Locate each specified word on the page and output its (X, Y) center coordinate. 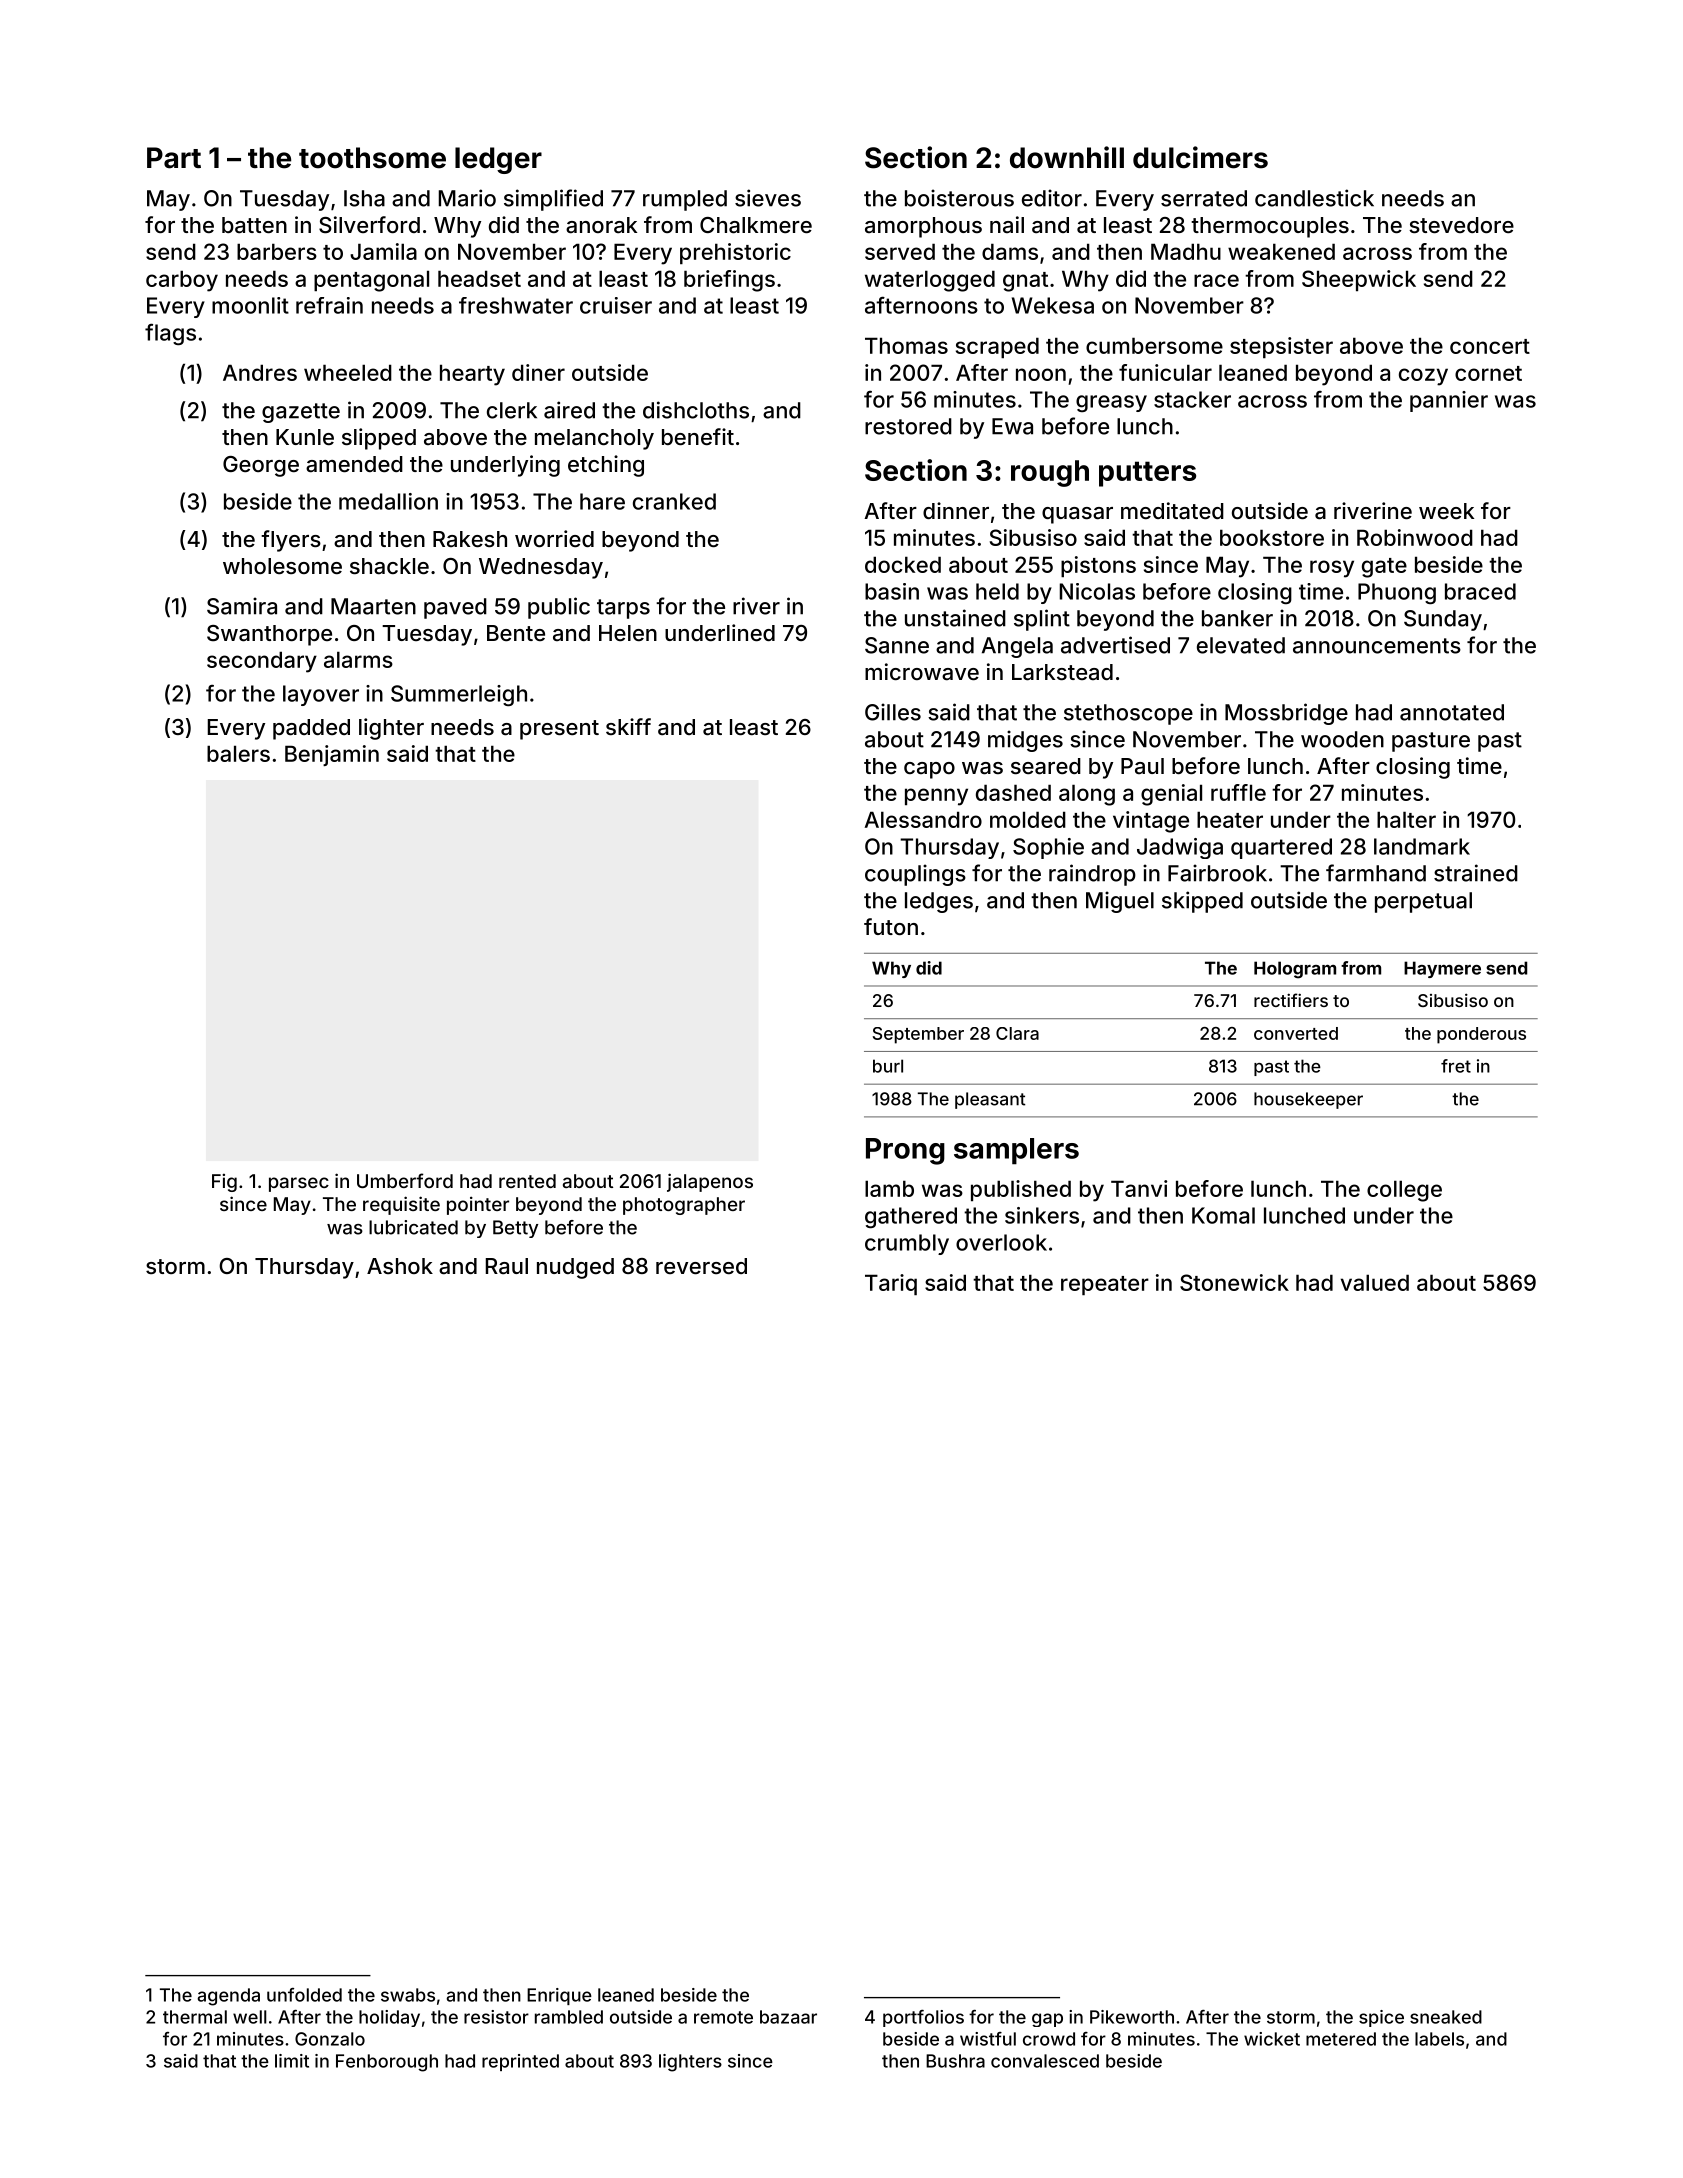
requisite (401, 1205)
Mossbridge (1286, 714)
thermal (195, 2017)
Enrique (559, 1996)
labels (1439, 2039)
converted (1296, 1033)
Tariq (891, 1284)
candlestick (1314, 198)
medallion (388, 501)
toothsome (372, 158)
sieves (768, 198)
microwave (922, 672)
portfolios (923, 2018)
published (1021, 1190)
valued (1375, 1282)
